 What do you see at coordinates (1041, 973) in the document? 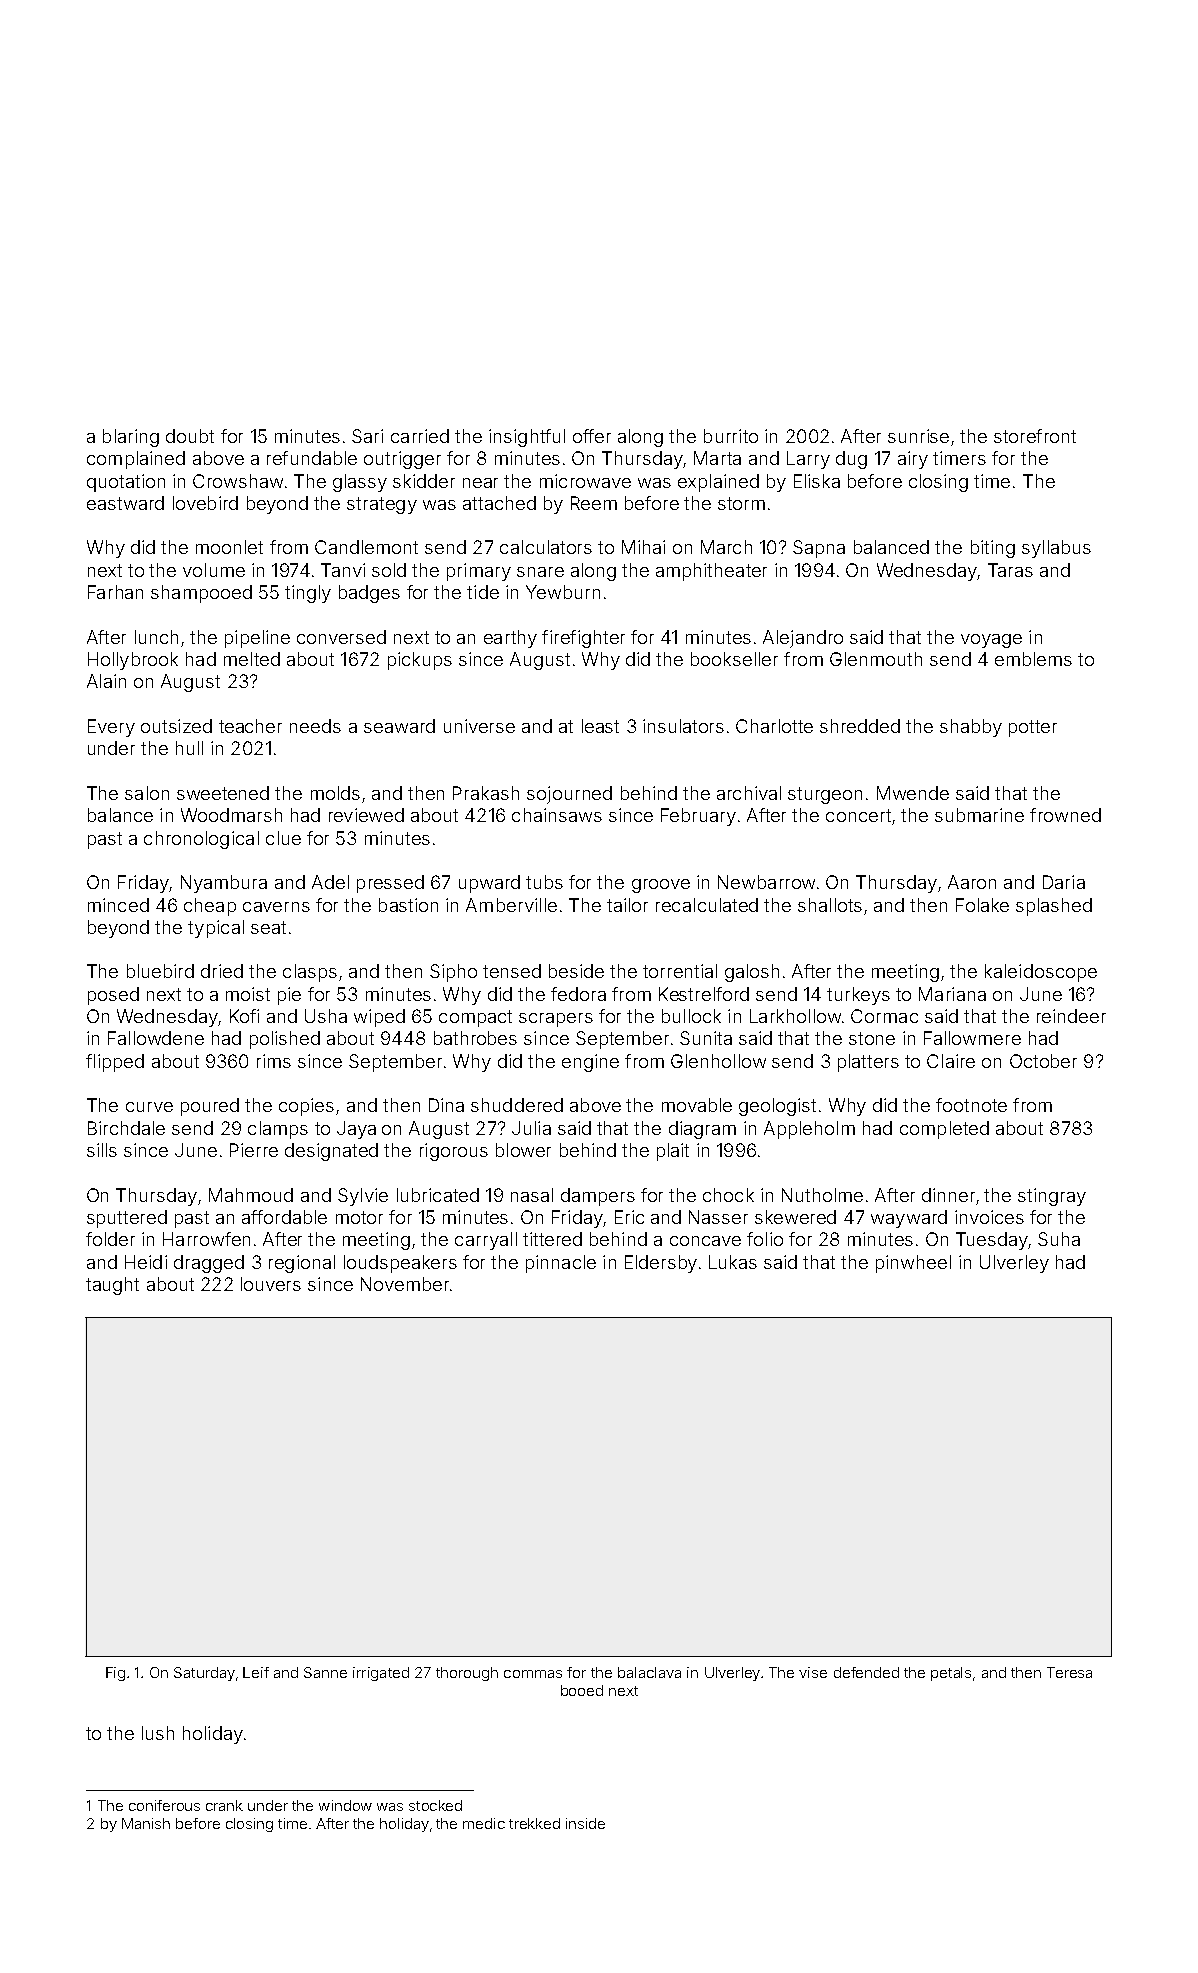
I see `kaleidoscope` at bounding box center [1041, 973].
